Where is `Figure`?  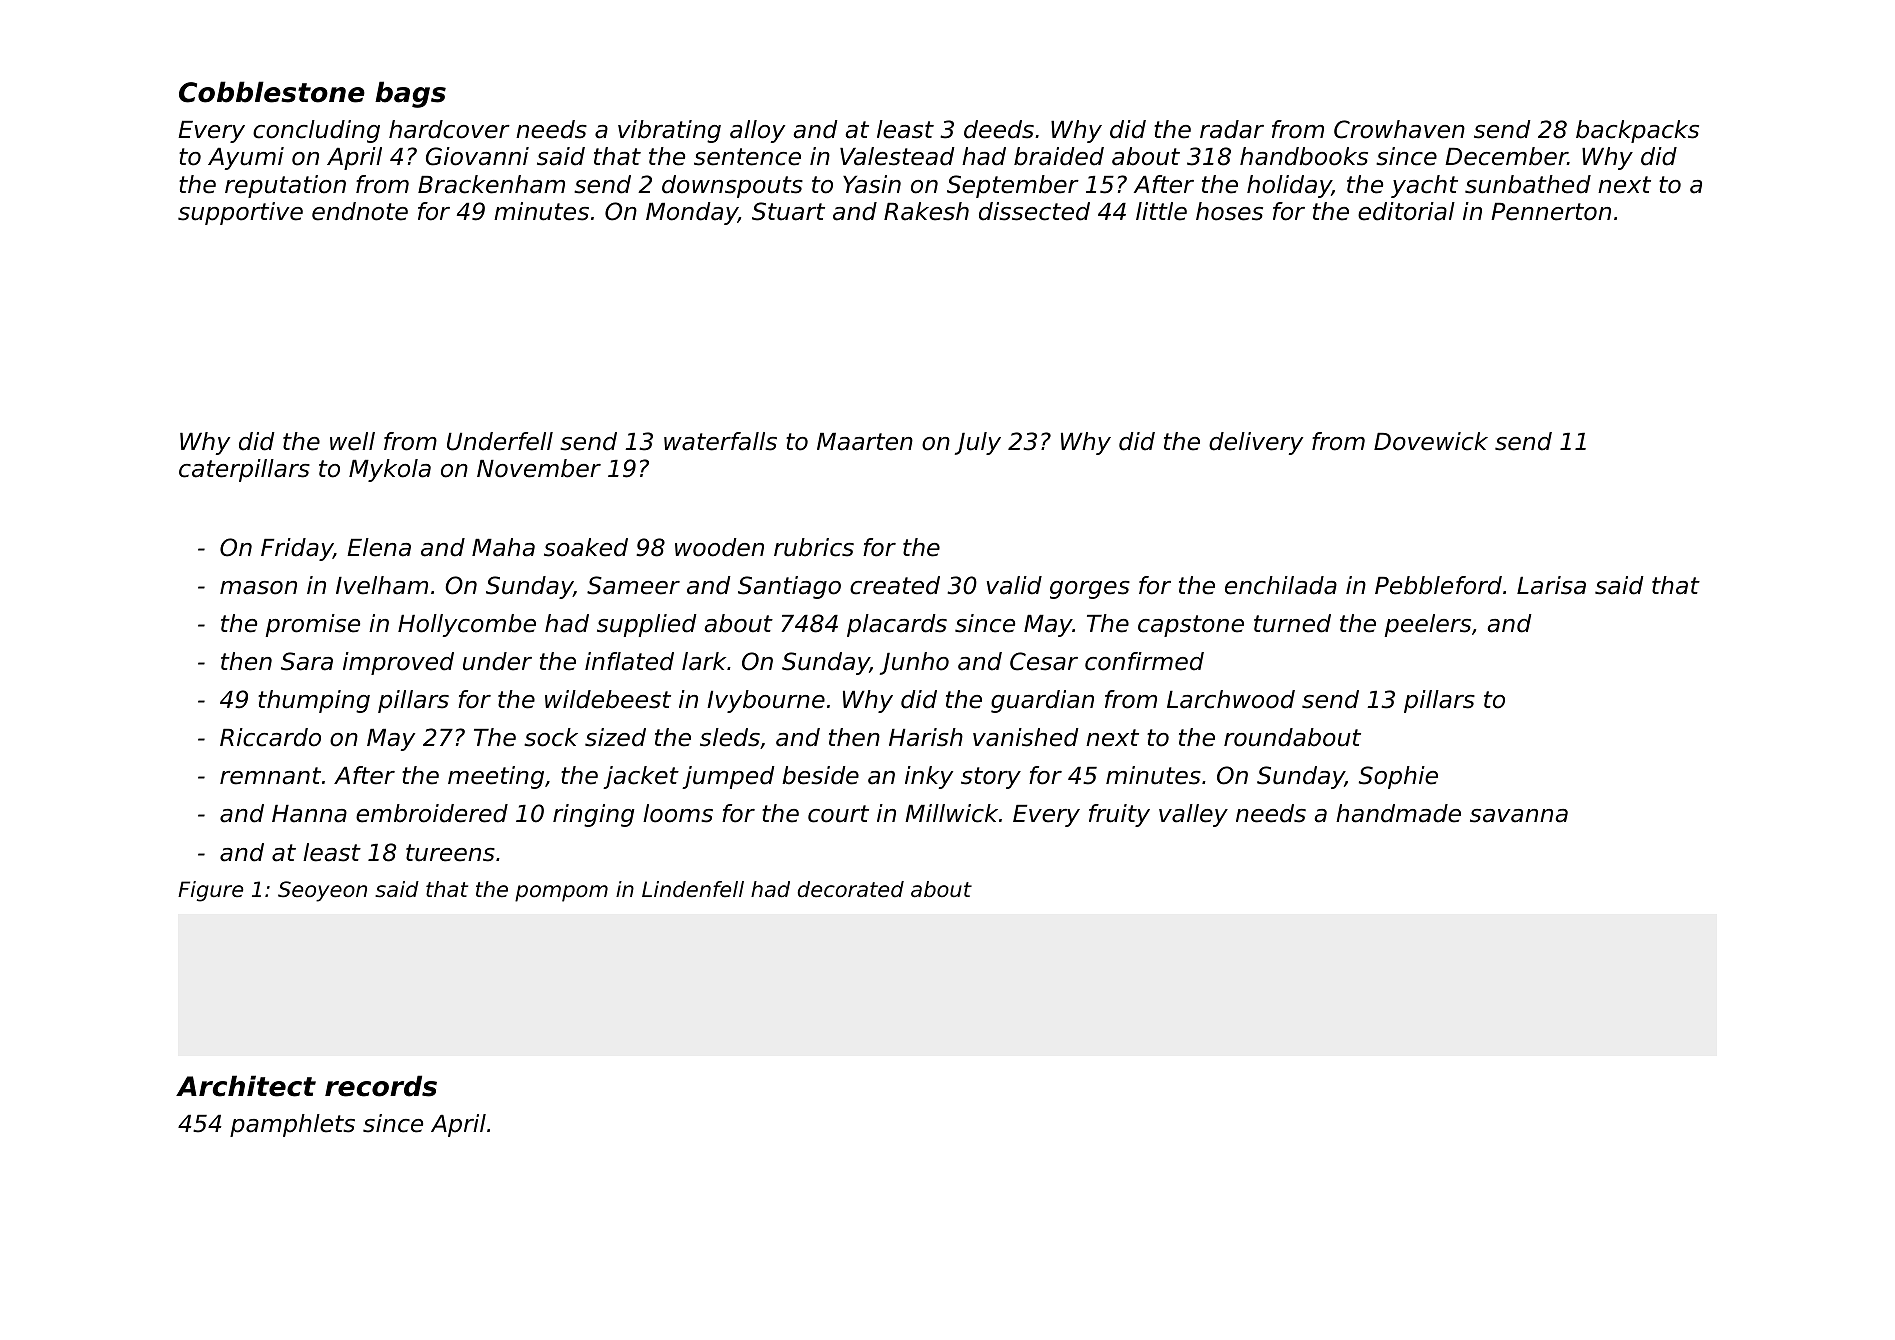
Figure is located at coordinates (210, 891).
